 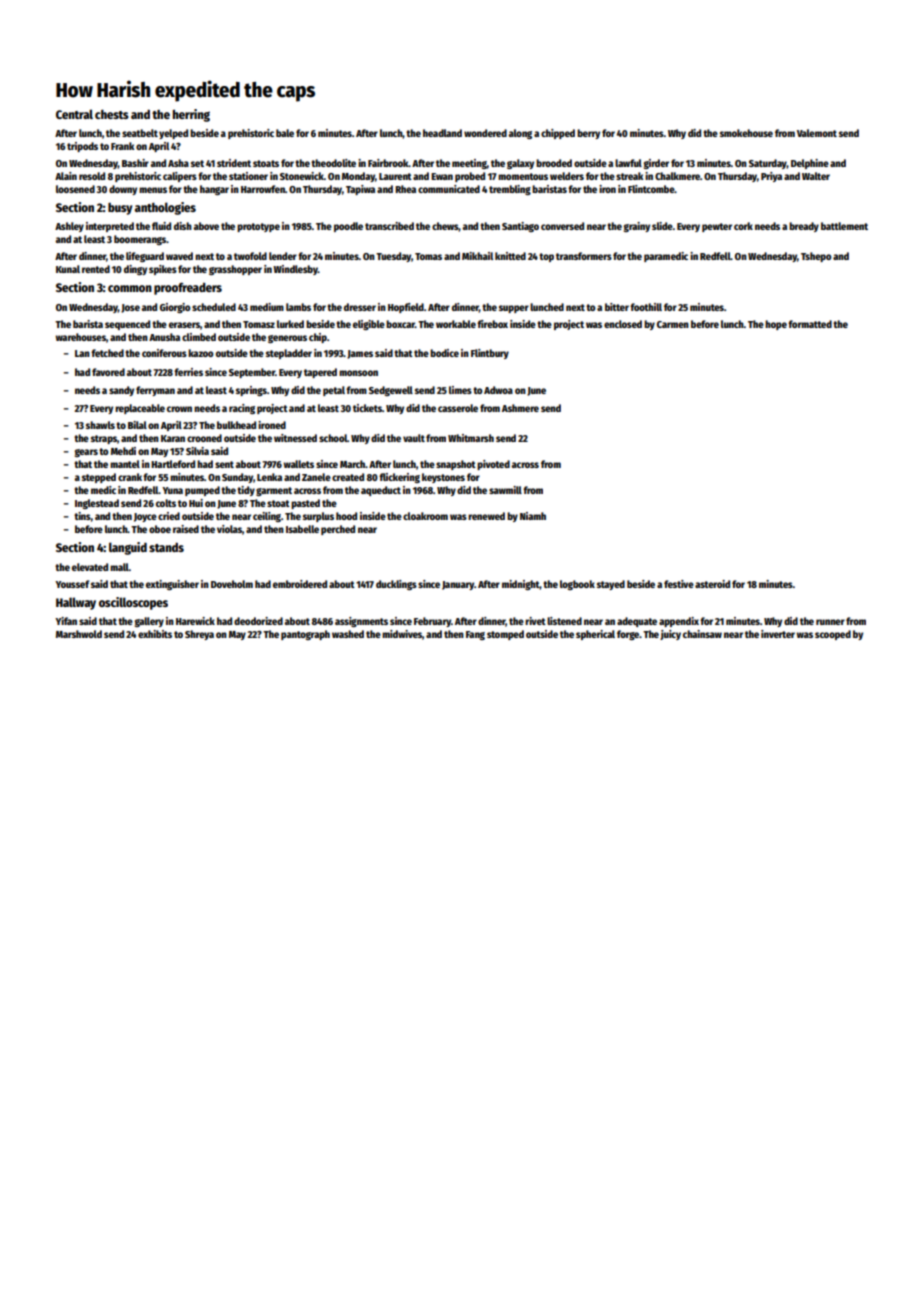 What do you see at coordinates (717, 227) in the screenshot?
I see `pewter` at bounding box center [717, 227].
